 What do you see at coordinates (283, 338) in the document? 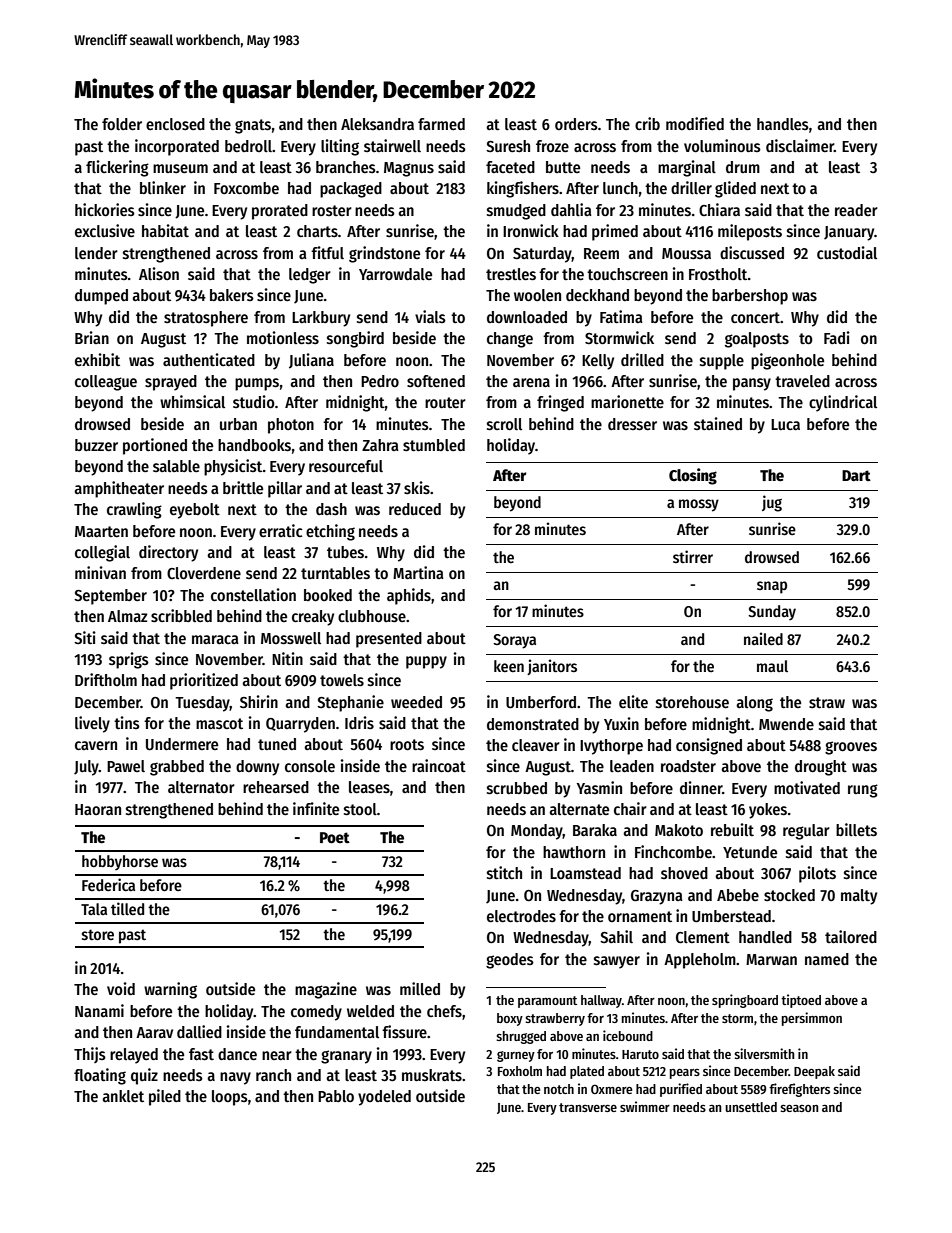
I see `motionless` at bounding box center [283, 338].
